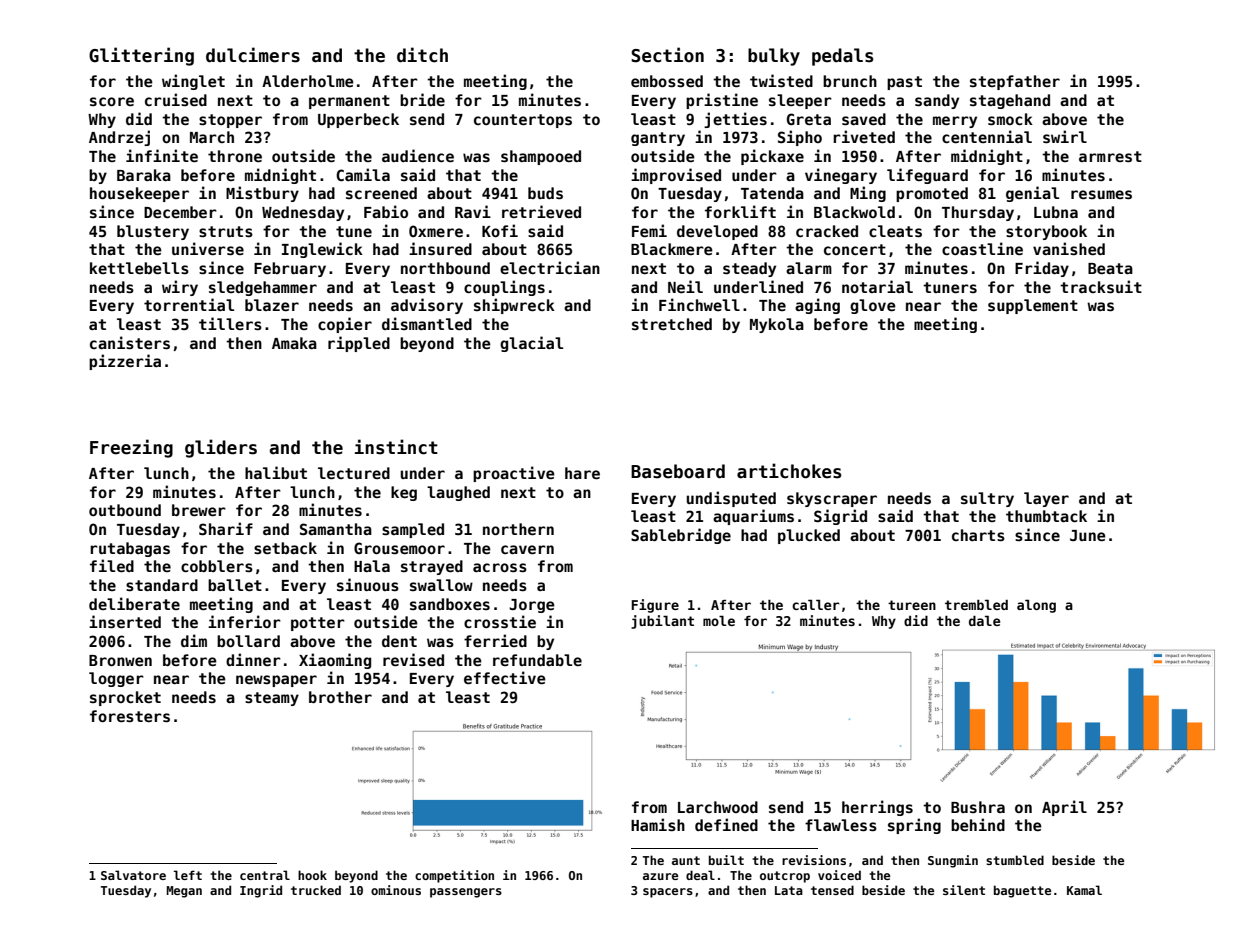 The height and width of the screenshot is (952, 1233). I want to click on pedals, so click(842, 57).
